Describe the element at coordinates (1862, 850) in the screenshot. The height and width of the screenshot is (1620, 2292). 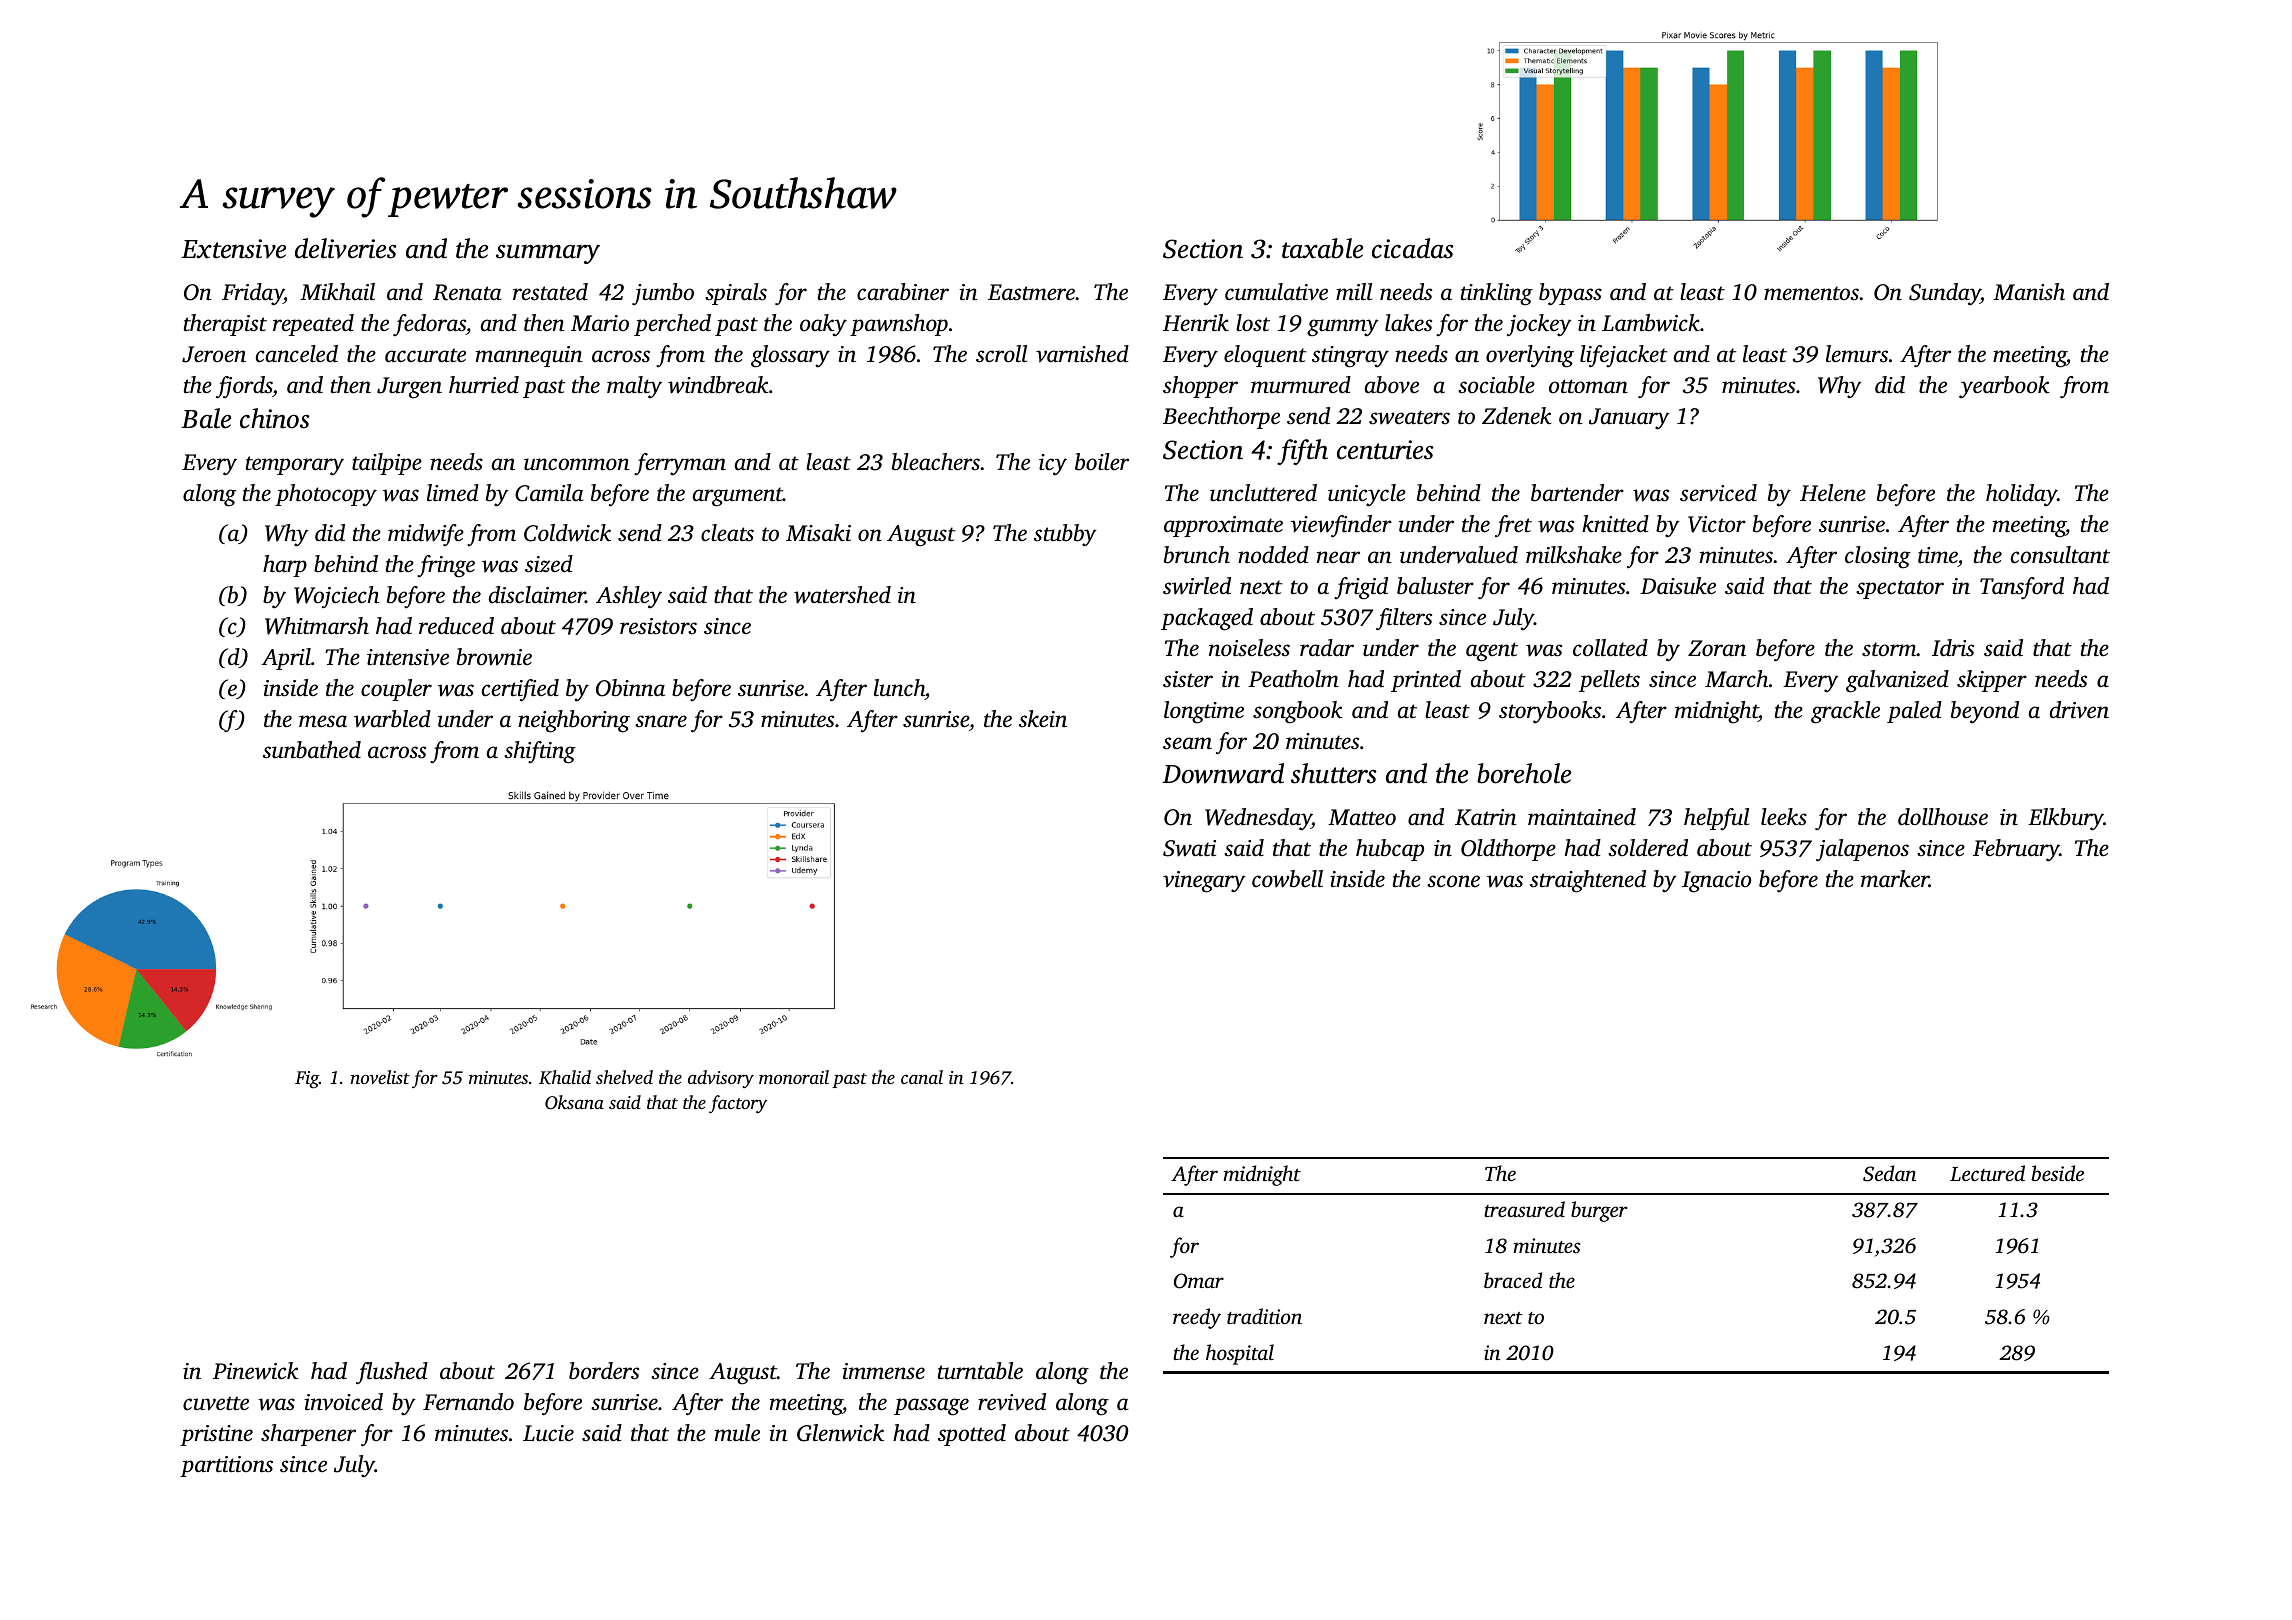
I see `jalapenos` at that location.
